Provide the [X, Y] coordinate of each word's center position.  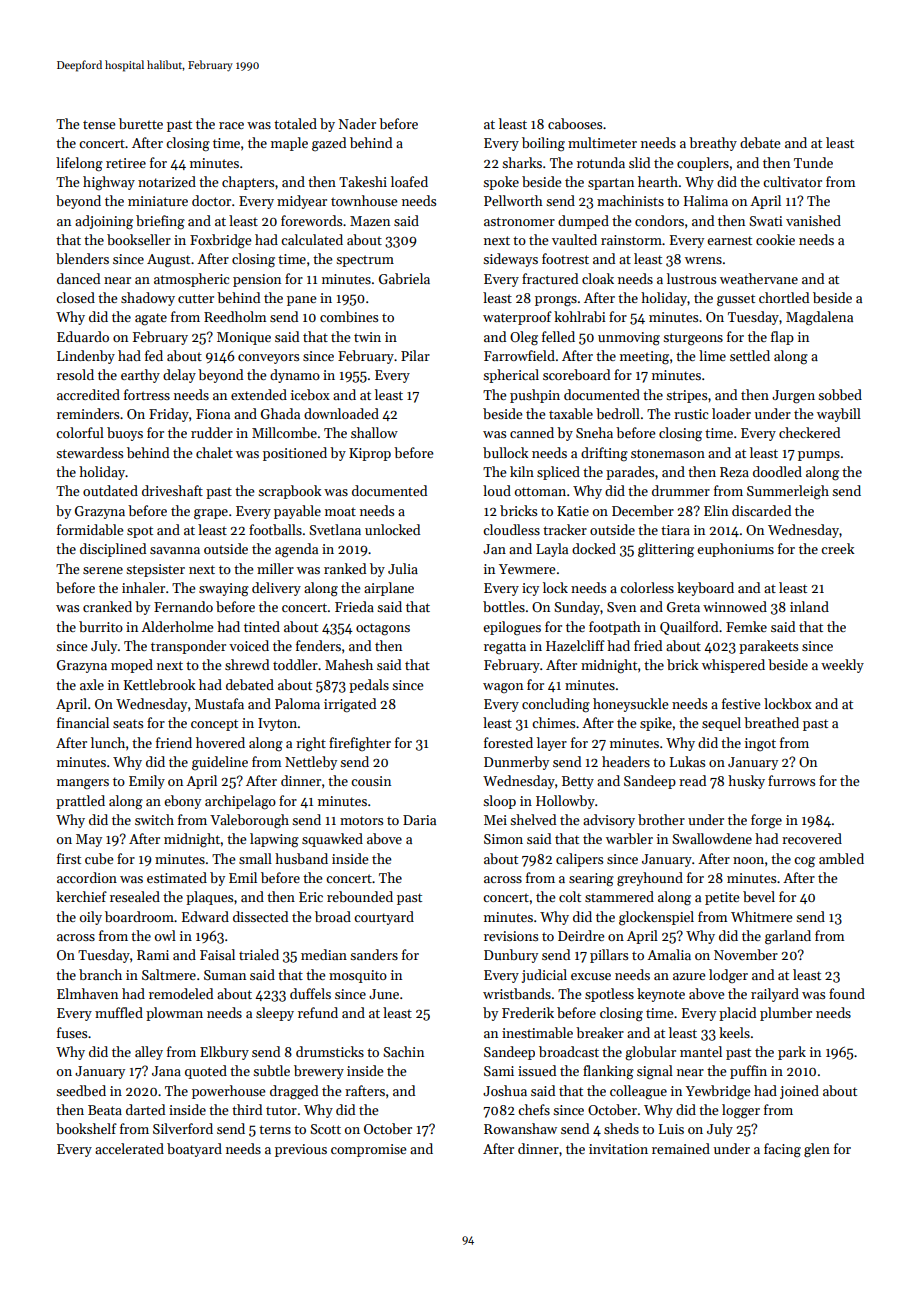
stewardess [89, 452]
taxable [571, 413]
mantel [701, 1051]
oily [91, 918]
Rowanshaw [520, 1128]
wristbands [517, 993]
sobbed [840, 394]
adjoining [104, 222]
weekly [842, 666]
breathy [713, 144]
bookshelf [86, 1128]
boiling [543, 144]
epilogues [512, 628]
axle [92, 684]
